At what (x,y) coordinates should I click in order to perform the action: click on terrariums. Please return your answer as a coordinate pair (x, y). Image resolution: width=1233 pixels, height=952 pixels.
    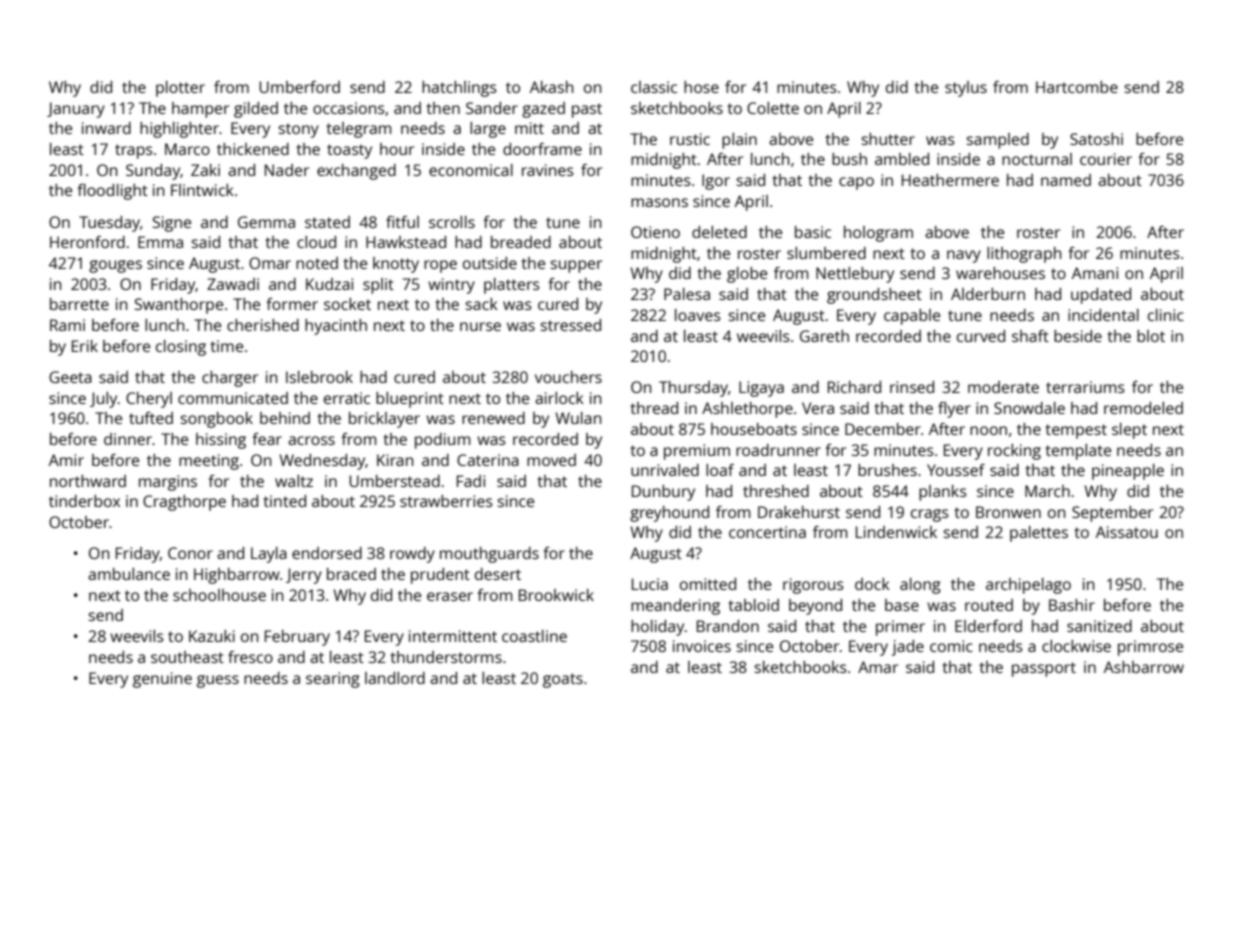
    Looking at the image, I should click on (1085, 387).
